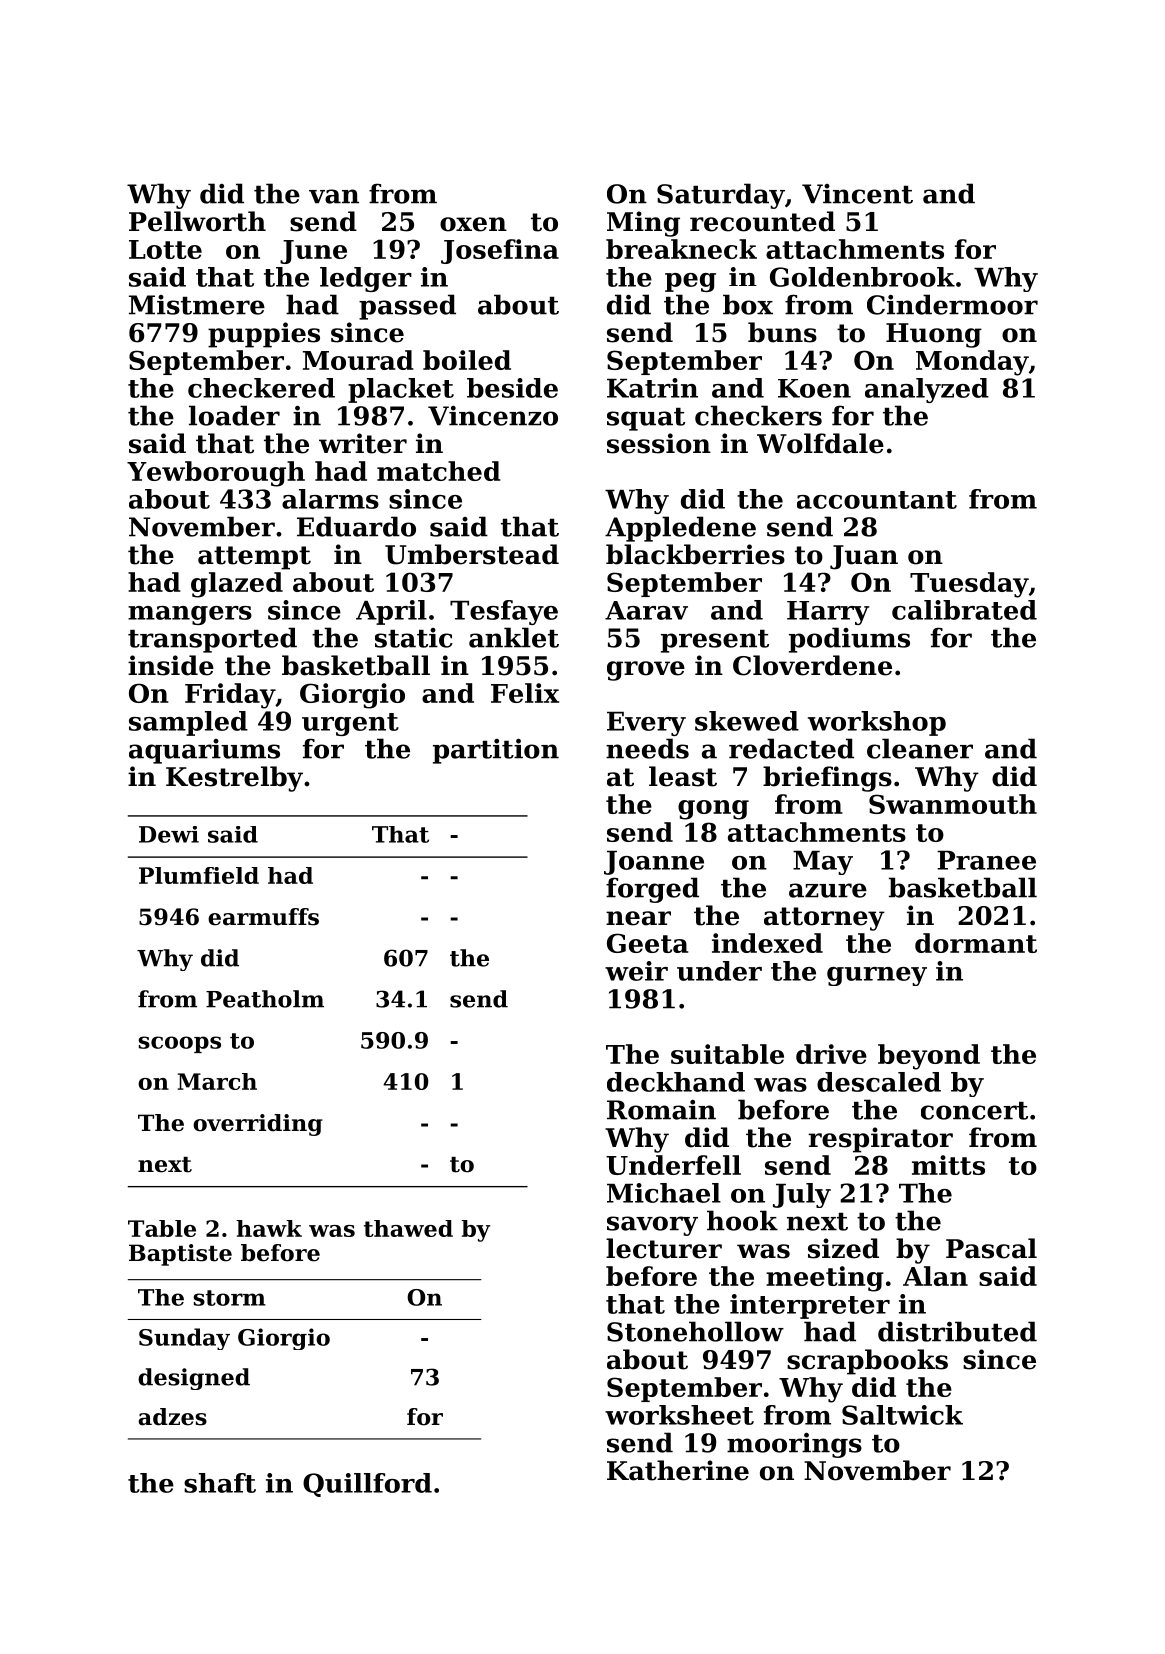 The image size is (1165, 1654). I want to click on shaft, so click(220, 1483).
